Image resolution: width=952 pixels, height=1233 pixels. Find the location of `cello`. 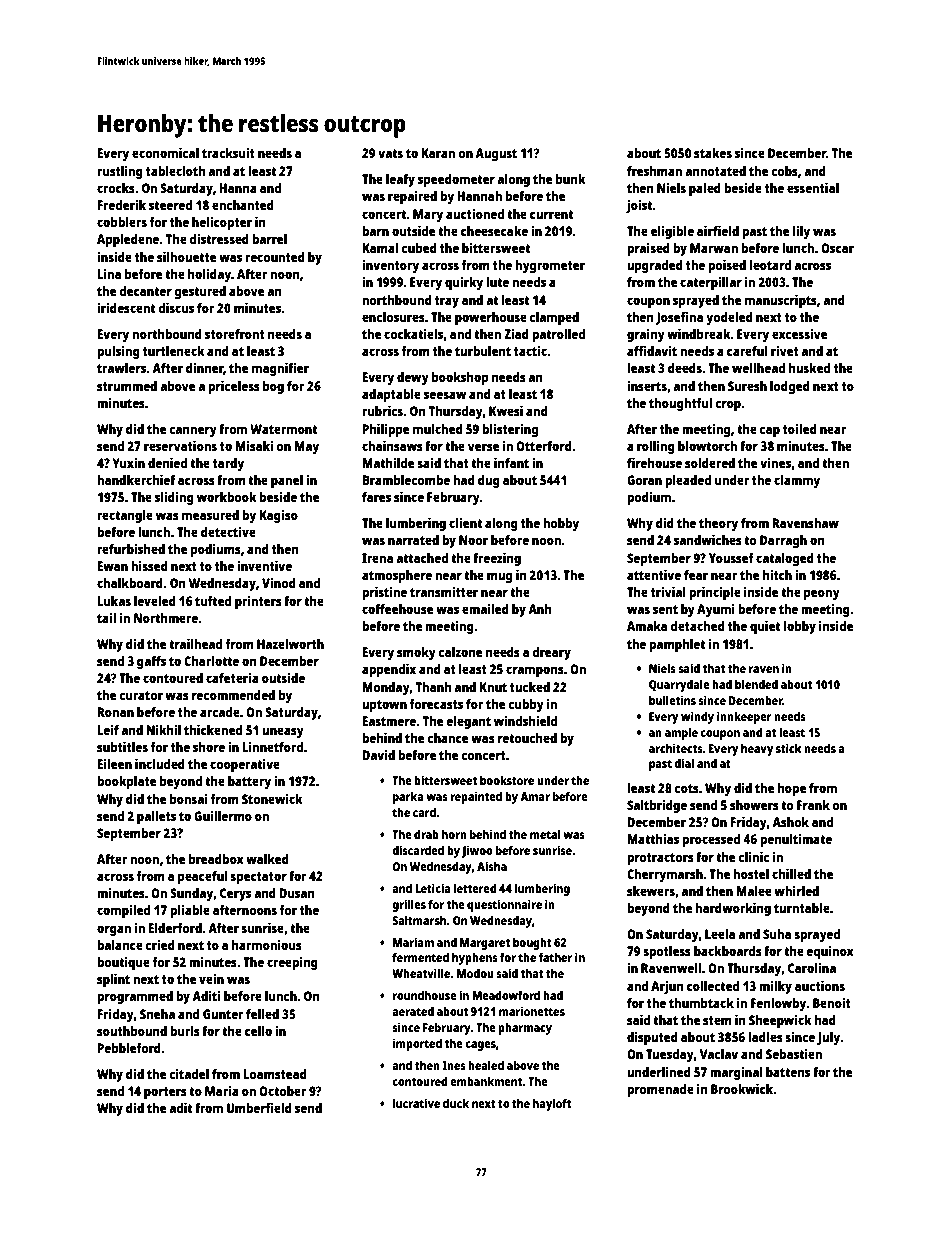

cello is located at coordinates (258, 1031).
